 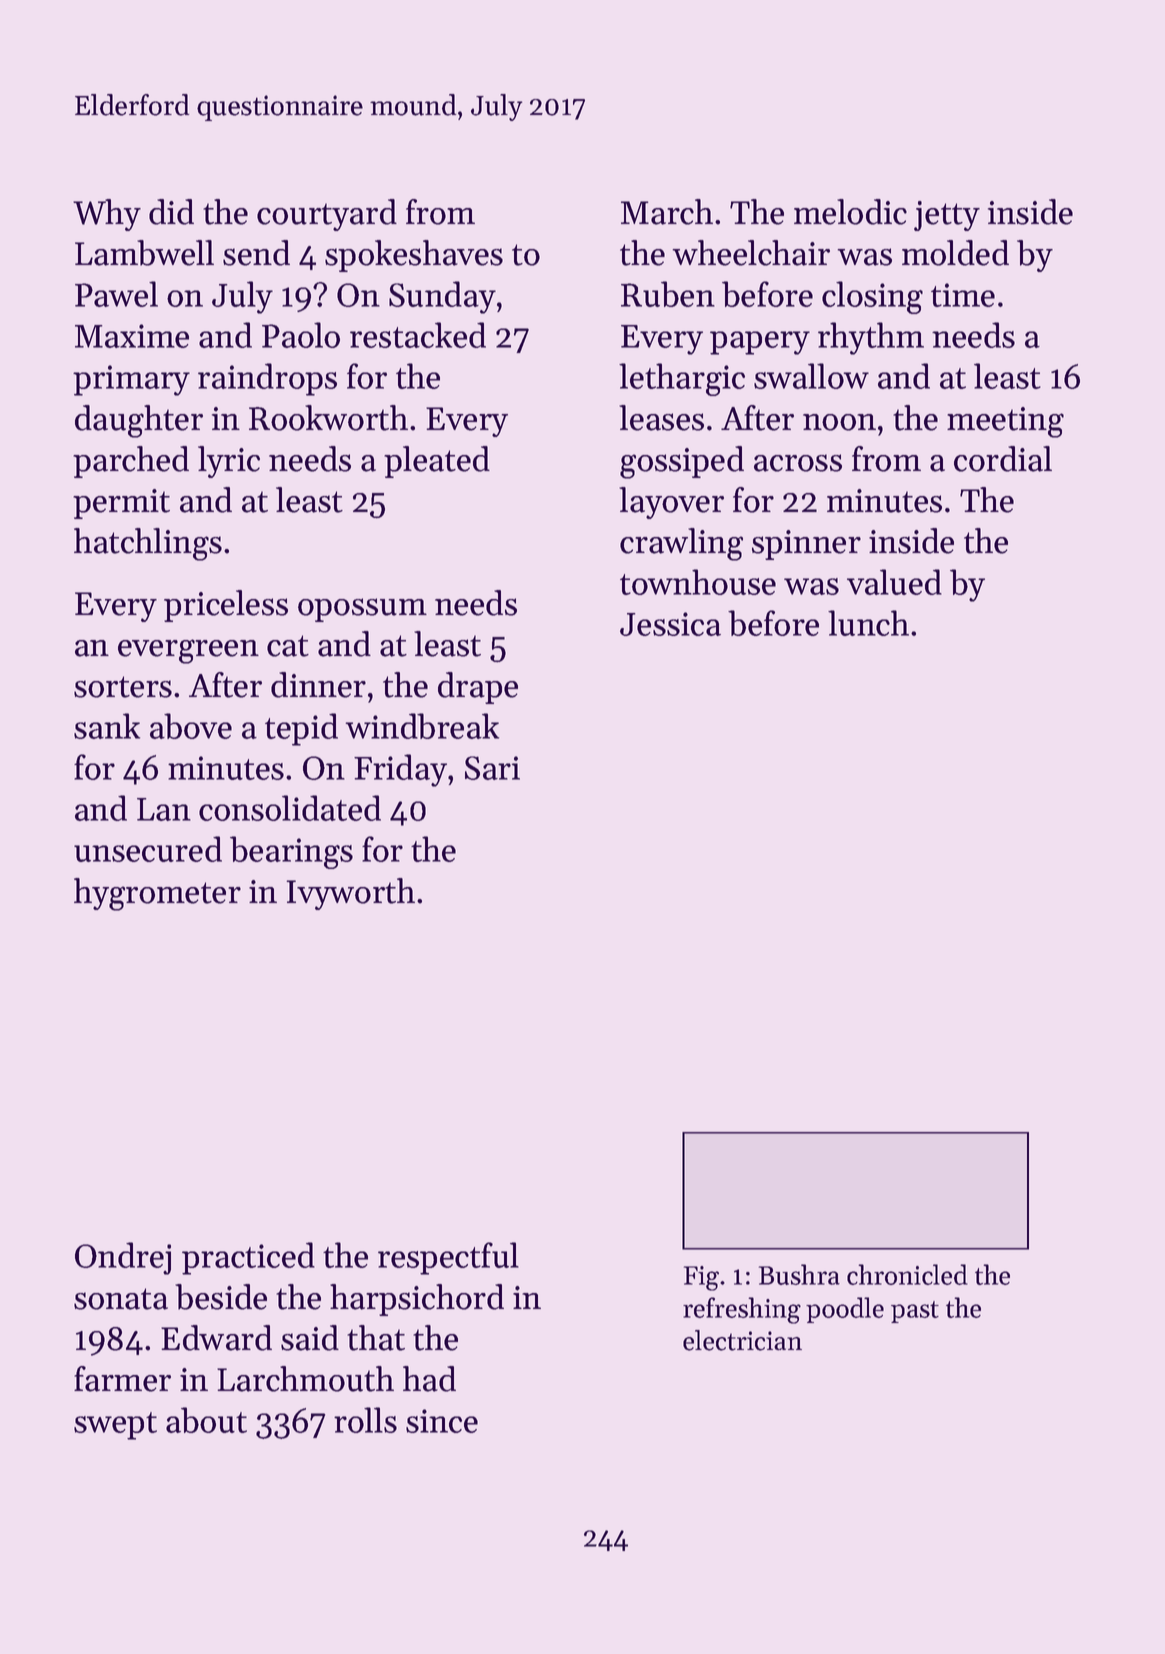 I want to click on March, so click(x=667, y=212).
